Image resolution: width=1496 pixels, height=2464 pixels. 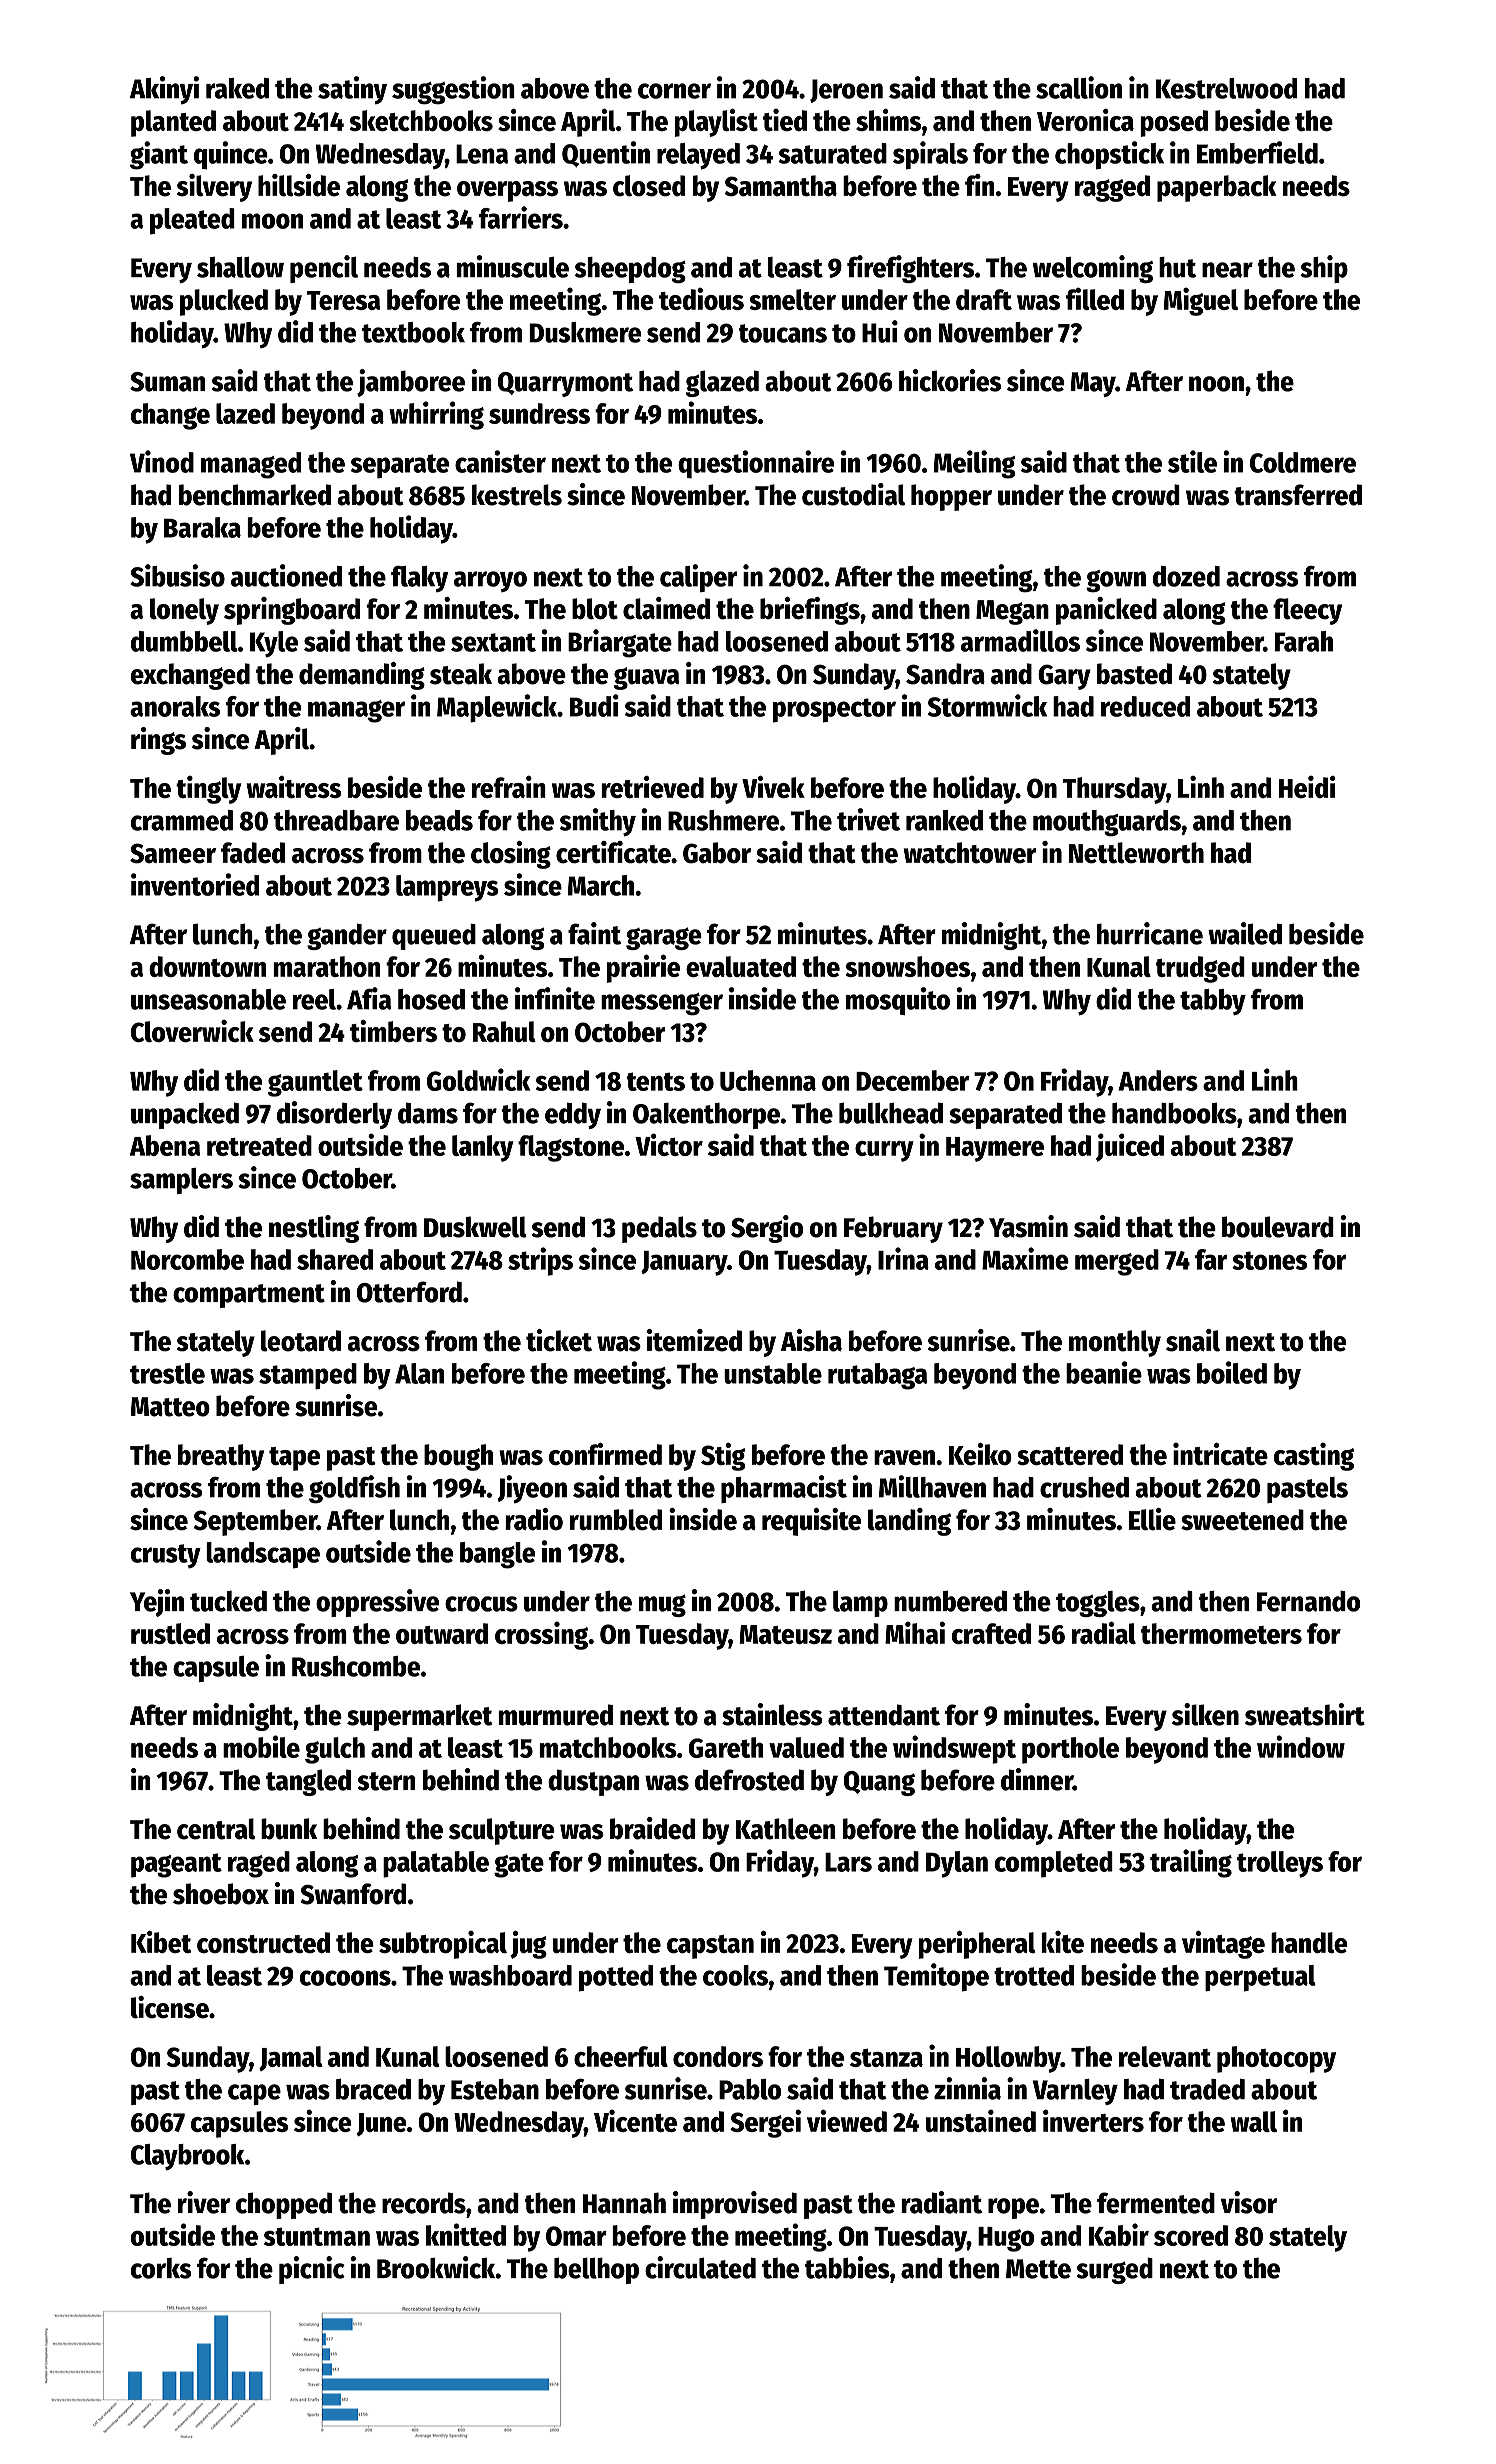 What do you see at coordinates (571, 1148) in the screenshot?
I see `flagstone` at bounding box center [571, 1148].
